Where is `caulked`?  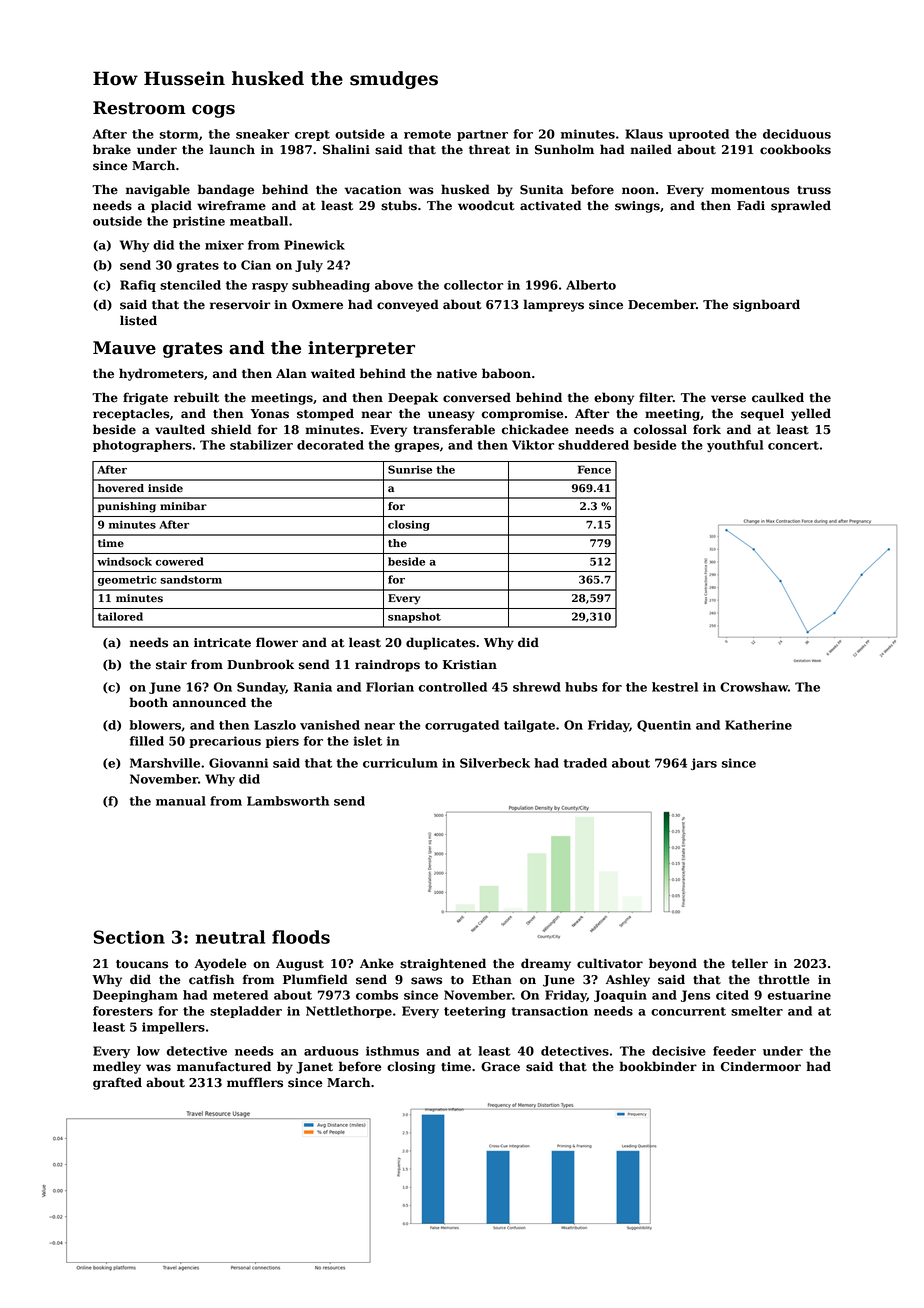 caulked is located at coordinates (778, 397).
